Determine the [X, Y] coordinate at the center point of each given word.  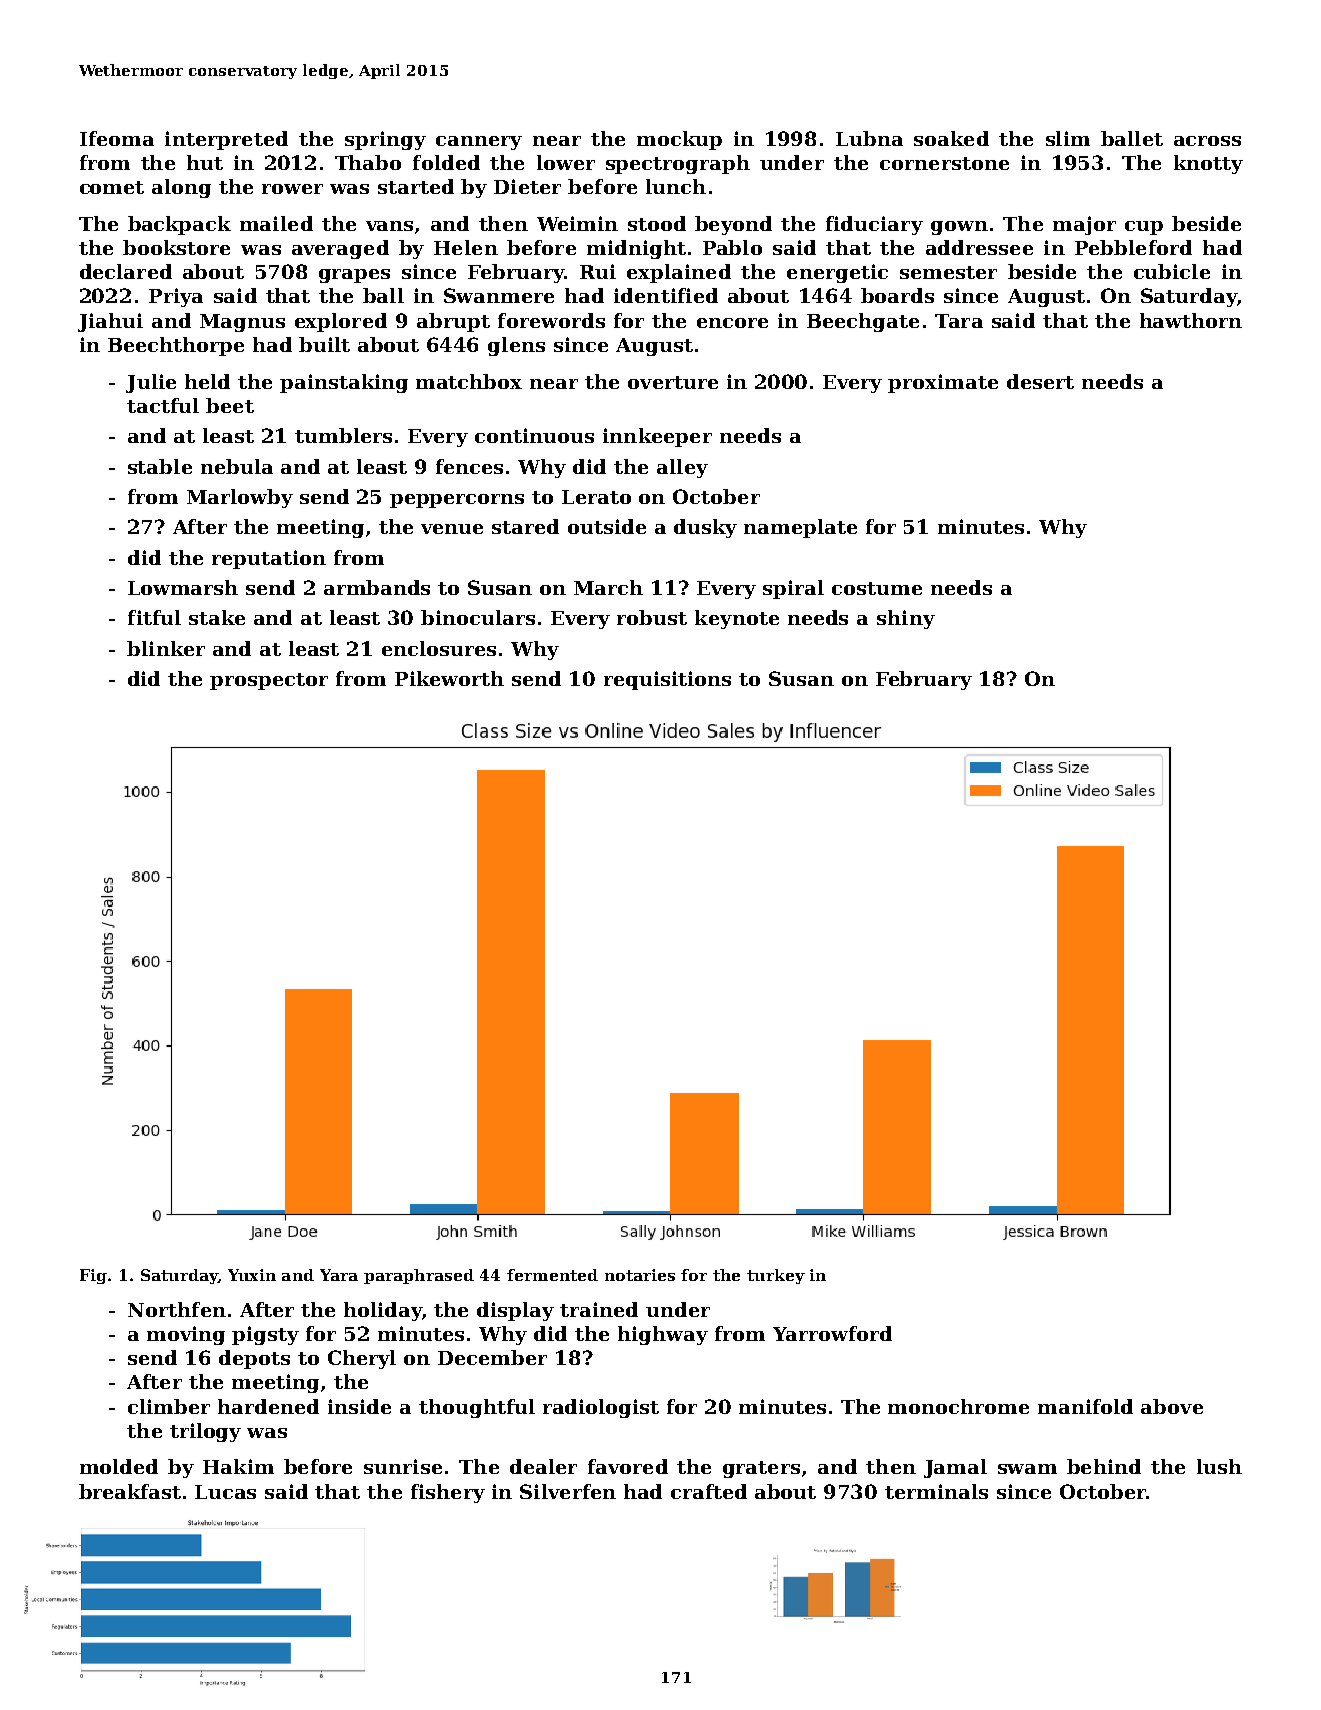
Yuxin [252, 1275]
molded [119, 1466]
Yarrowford [832, 1333]
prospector [269, 681]
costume [877, 588]
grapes [354, 276]
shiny [906, 619]
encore [732, 323]
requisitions [667, 680]
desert [1040, 381]
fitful [154, 617]
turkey [776, 1276]
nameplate [800, 528]
